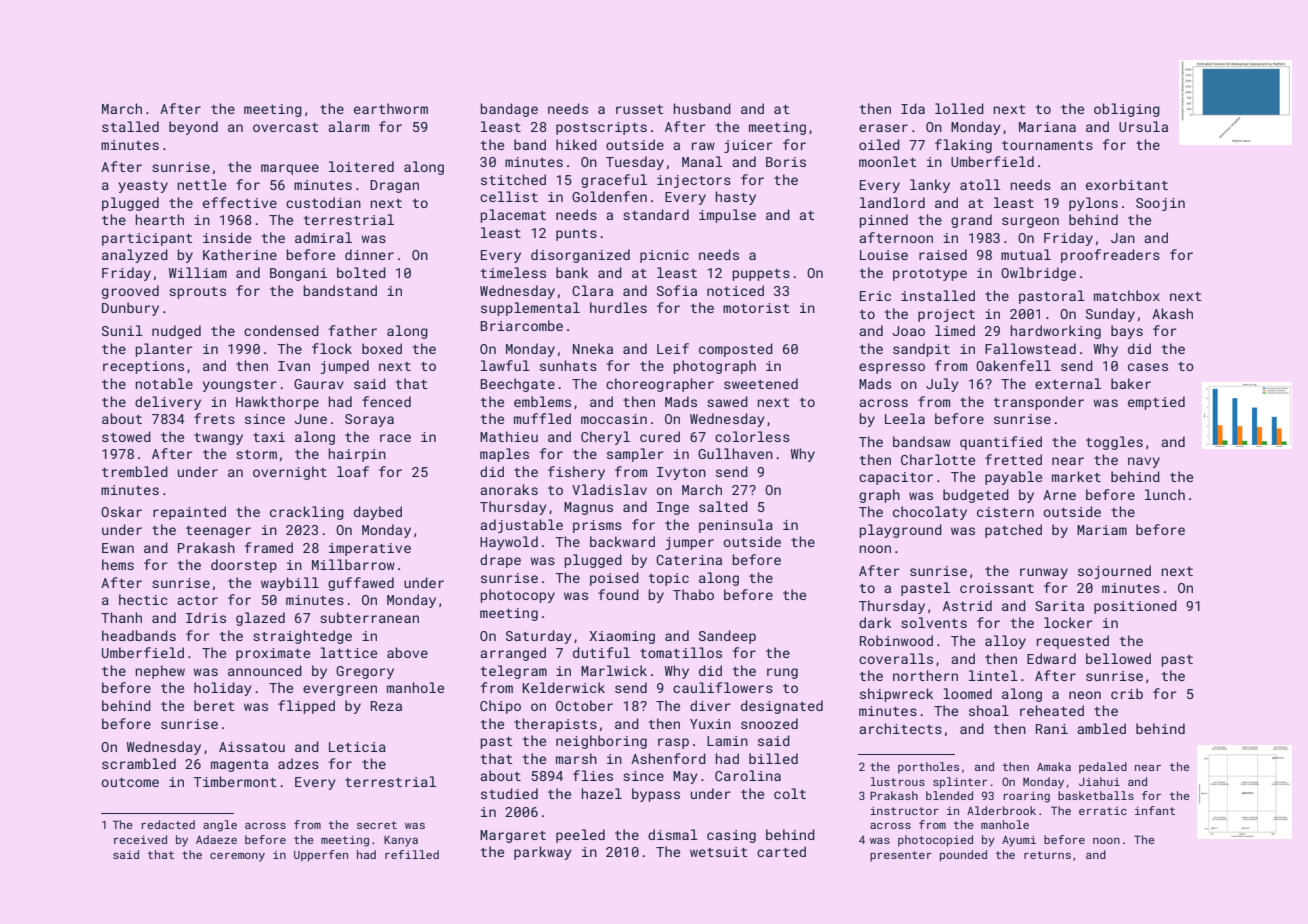 Image resolution: width=1308 pixels, height=924 pixels. Describe the element at coordinates (673, 348) in the image. I see `Leif` at that location.
